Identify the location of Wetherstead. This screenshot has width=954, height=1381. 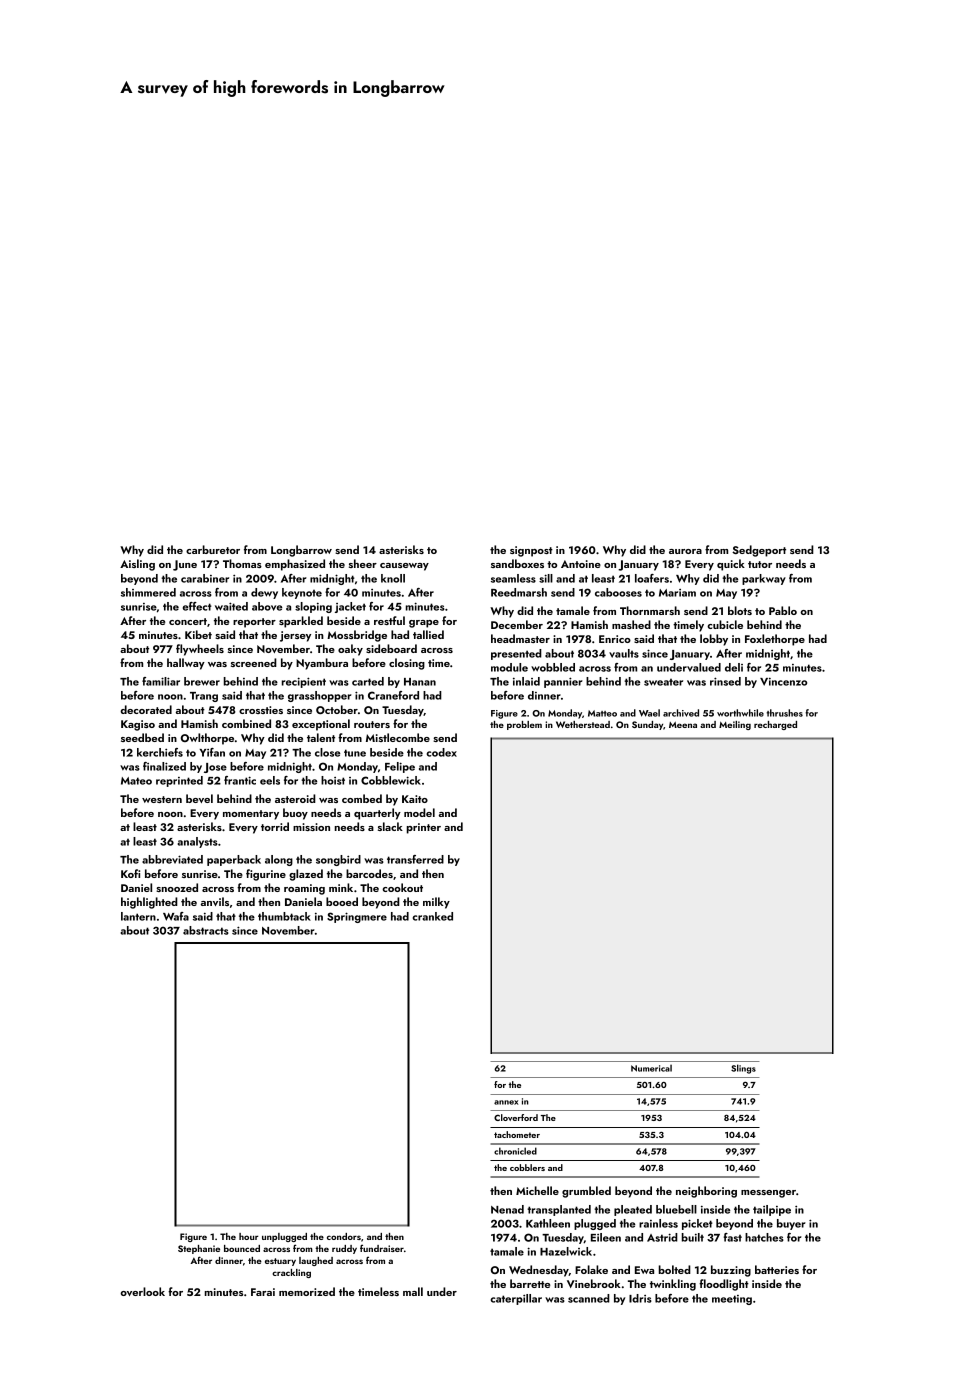
(583, 724).
